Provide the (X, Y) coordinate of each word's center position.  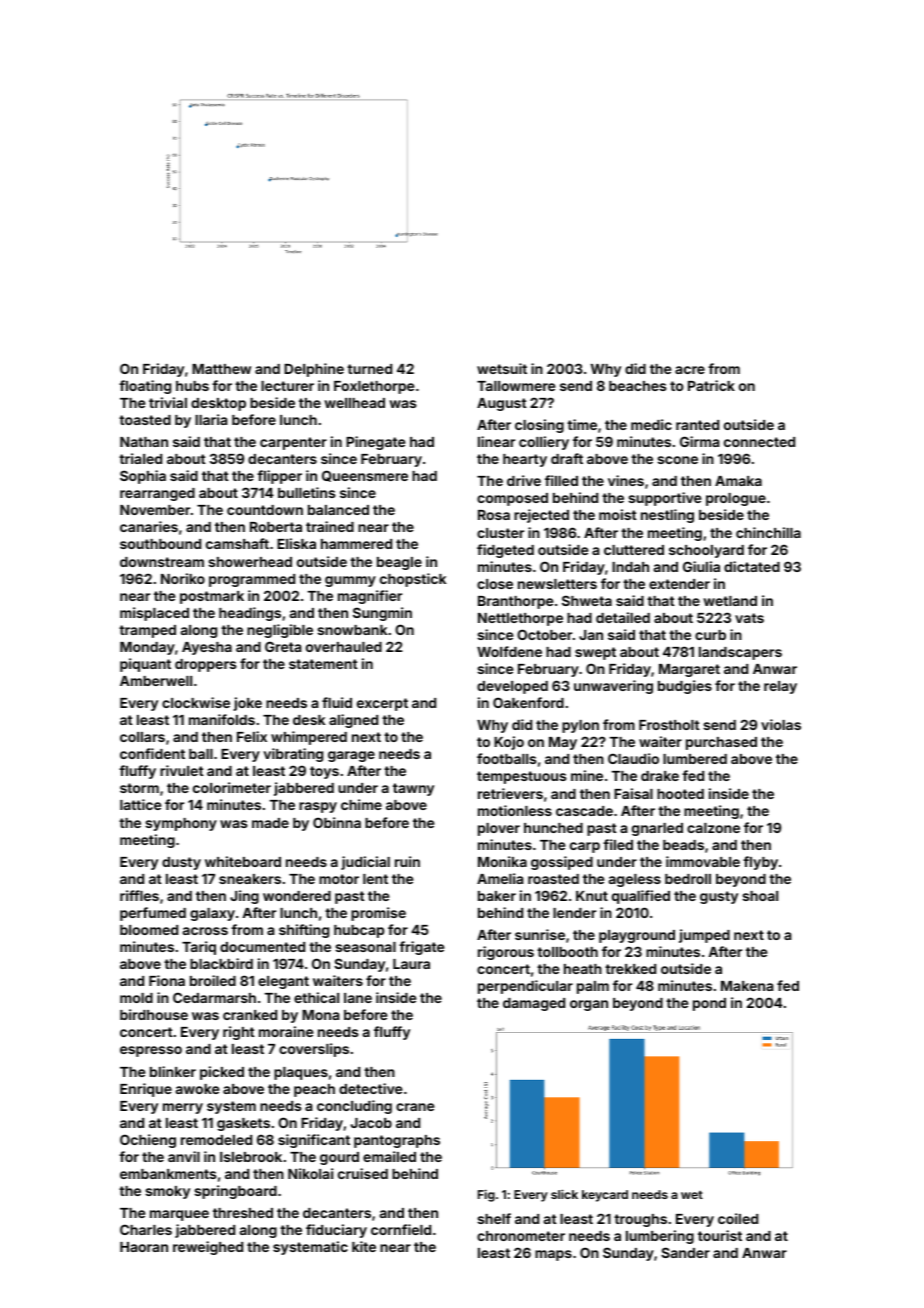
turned (369, 369)
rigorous (506, 953)
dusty (181, 863)
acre (690, 370)
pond (709, 1004)
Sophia (143, 477)
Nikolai (310, 1173)
